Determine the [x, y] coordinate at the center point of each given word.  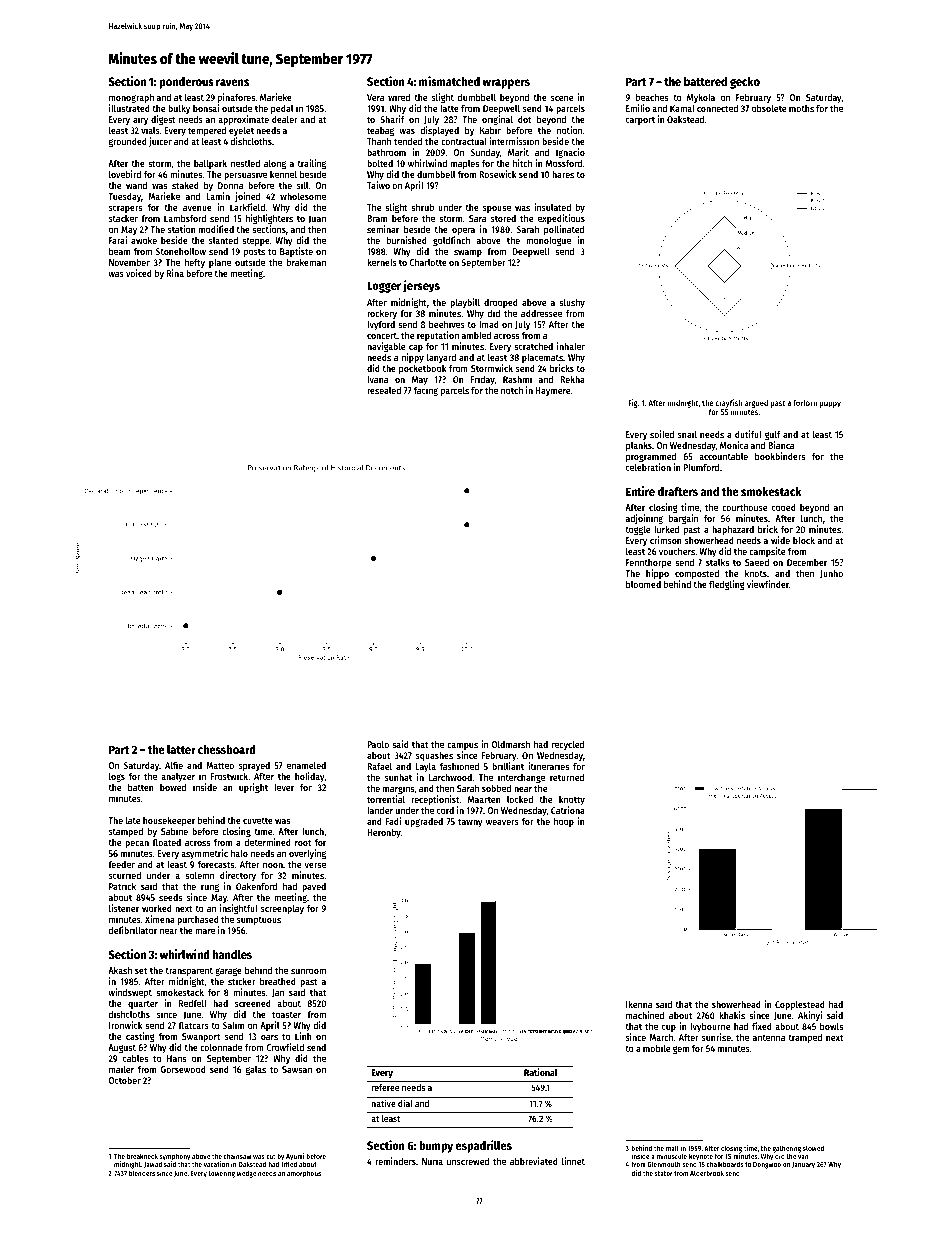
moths [801, 108]
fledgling [727, 585]
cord [445, 810]
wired [399, 97]
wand [136, 185]
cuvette [258, 820]
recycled [568, 746]
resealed [384, 390]
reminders [395, 1161]
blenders [142, 1173]
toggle [637, 530]
